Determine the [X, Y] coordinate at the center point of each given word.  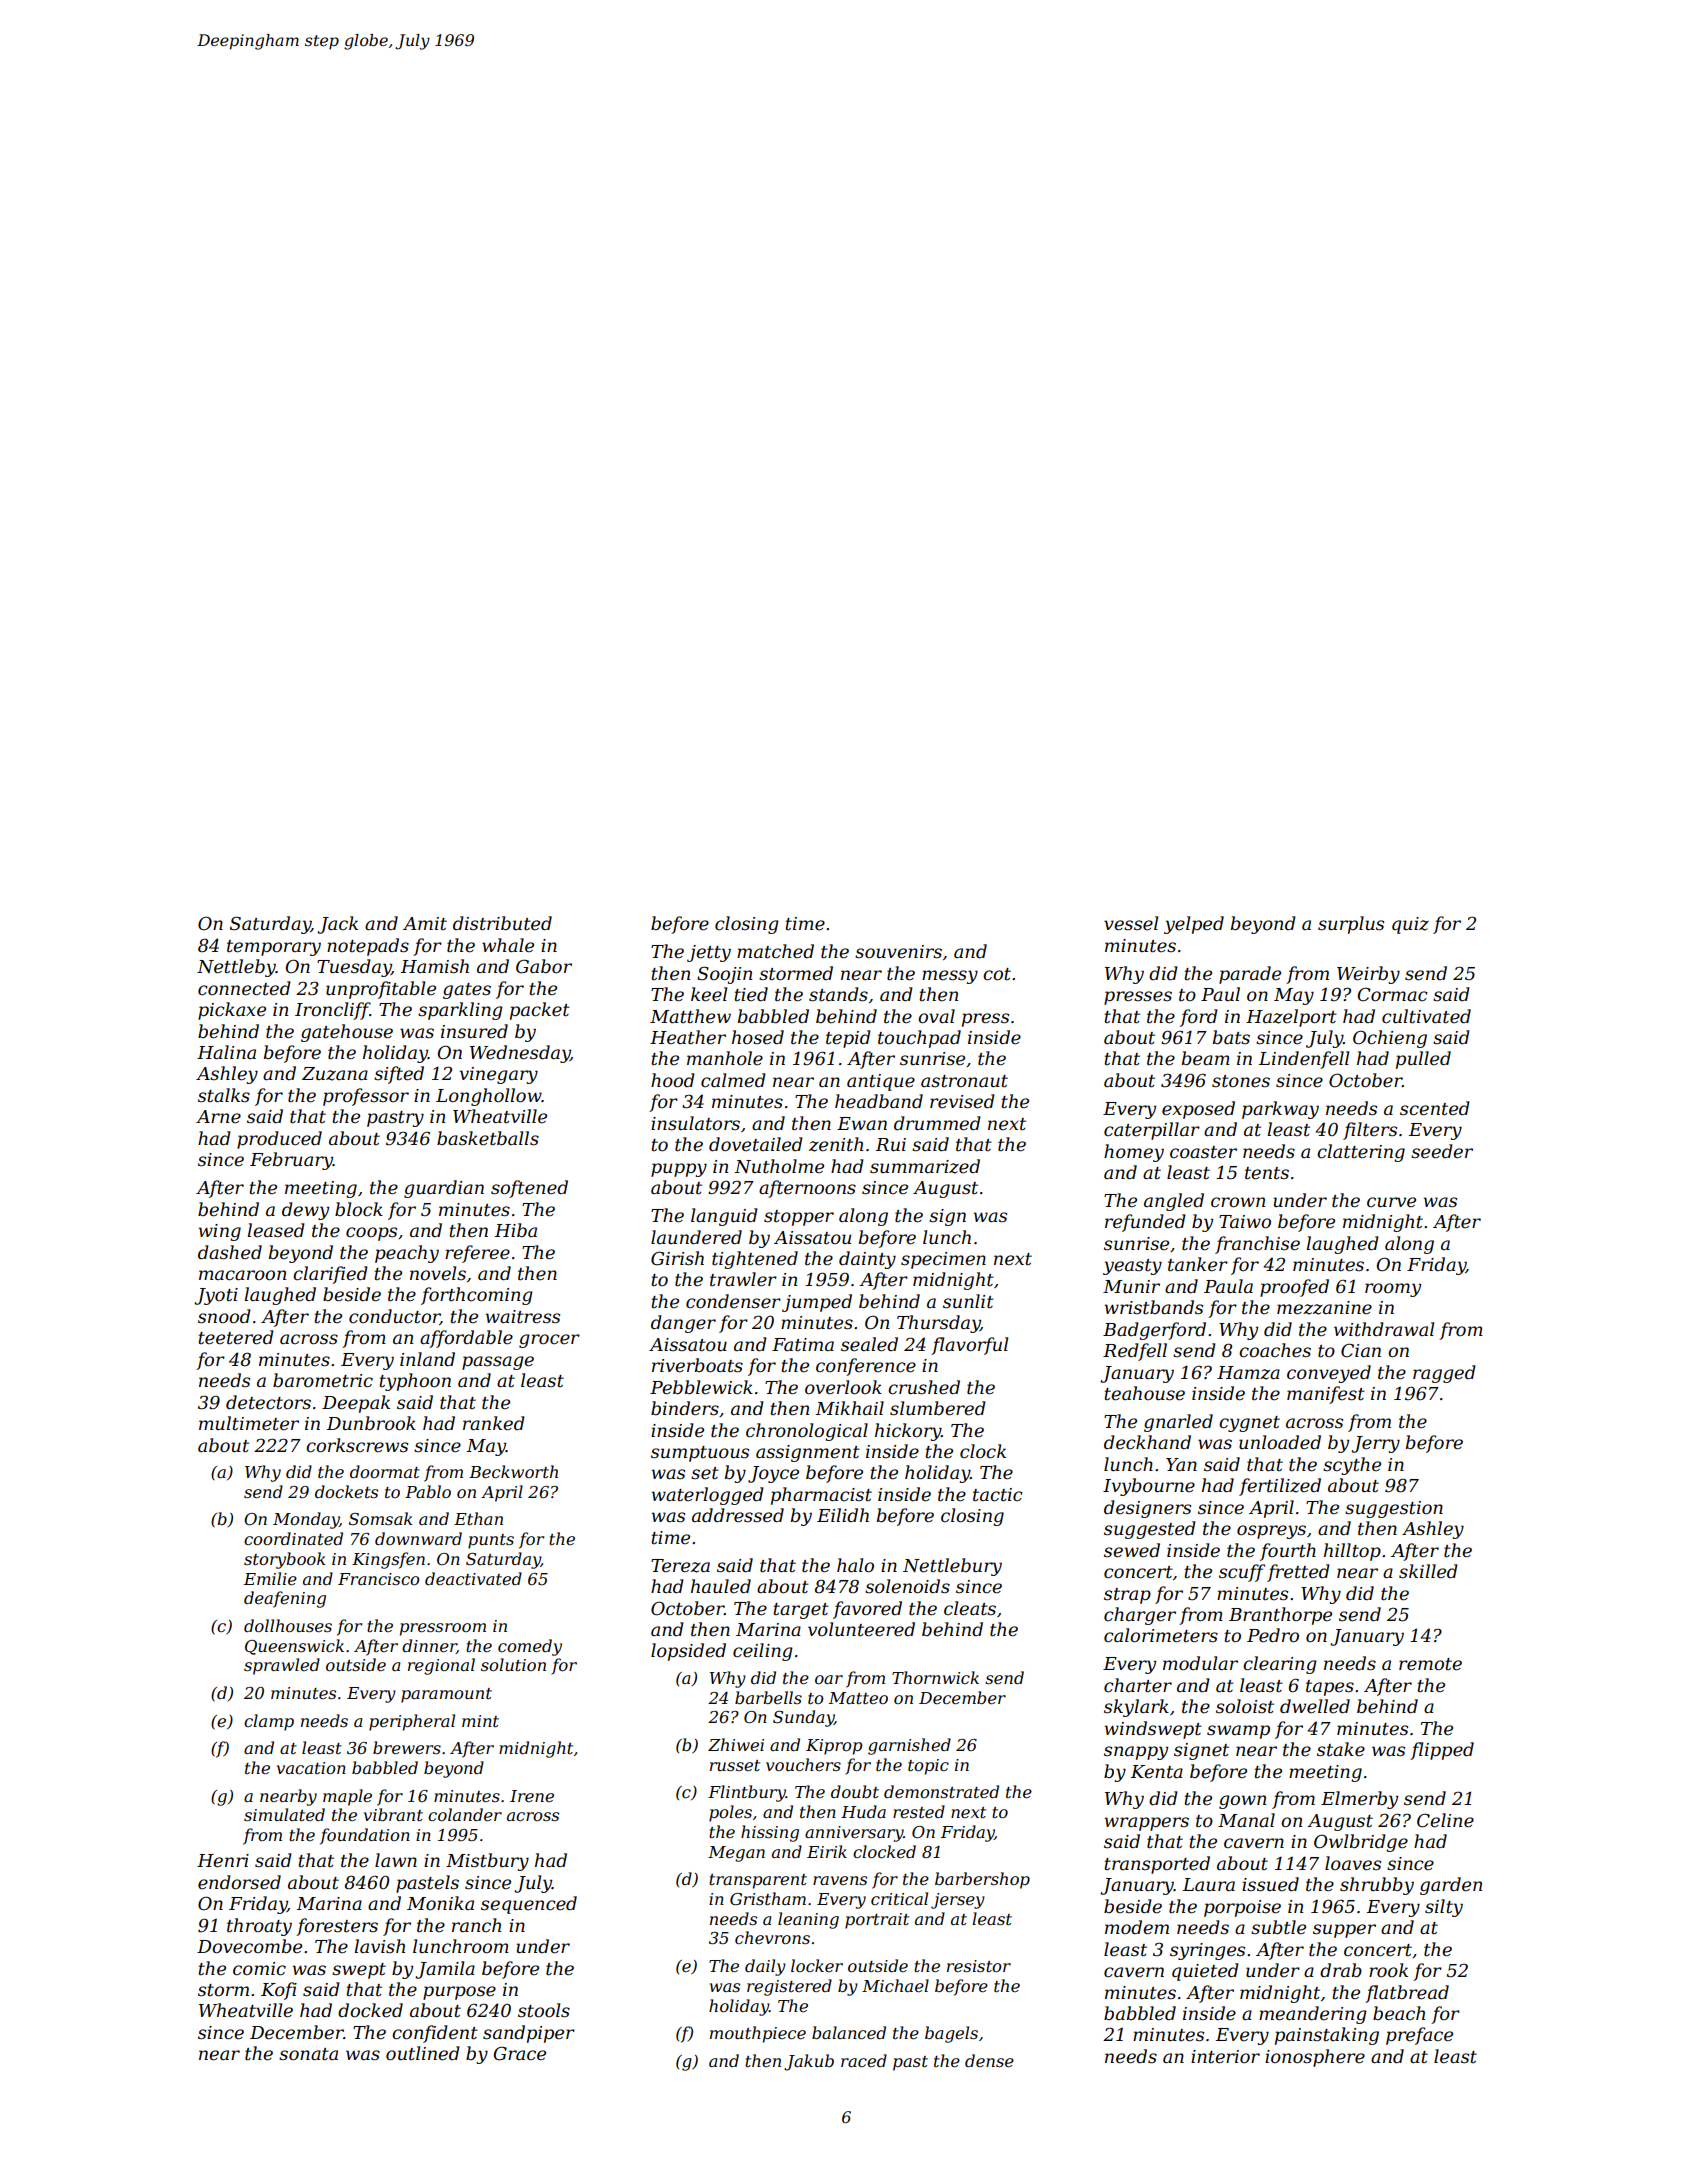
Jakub [809, 2062]
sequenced [529, 1905]
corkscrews [357, 1445]
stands [838, 994]
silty [1444, 1908]
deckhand [1147, 1442]
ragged [1444, 1374]
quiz [1410, 925]
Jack [337, 925]
